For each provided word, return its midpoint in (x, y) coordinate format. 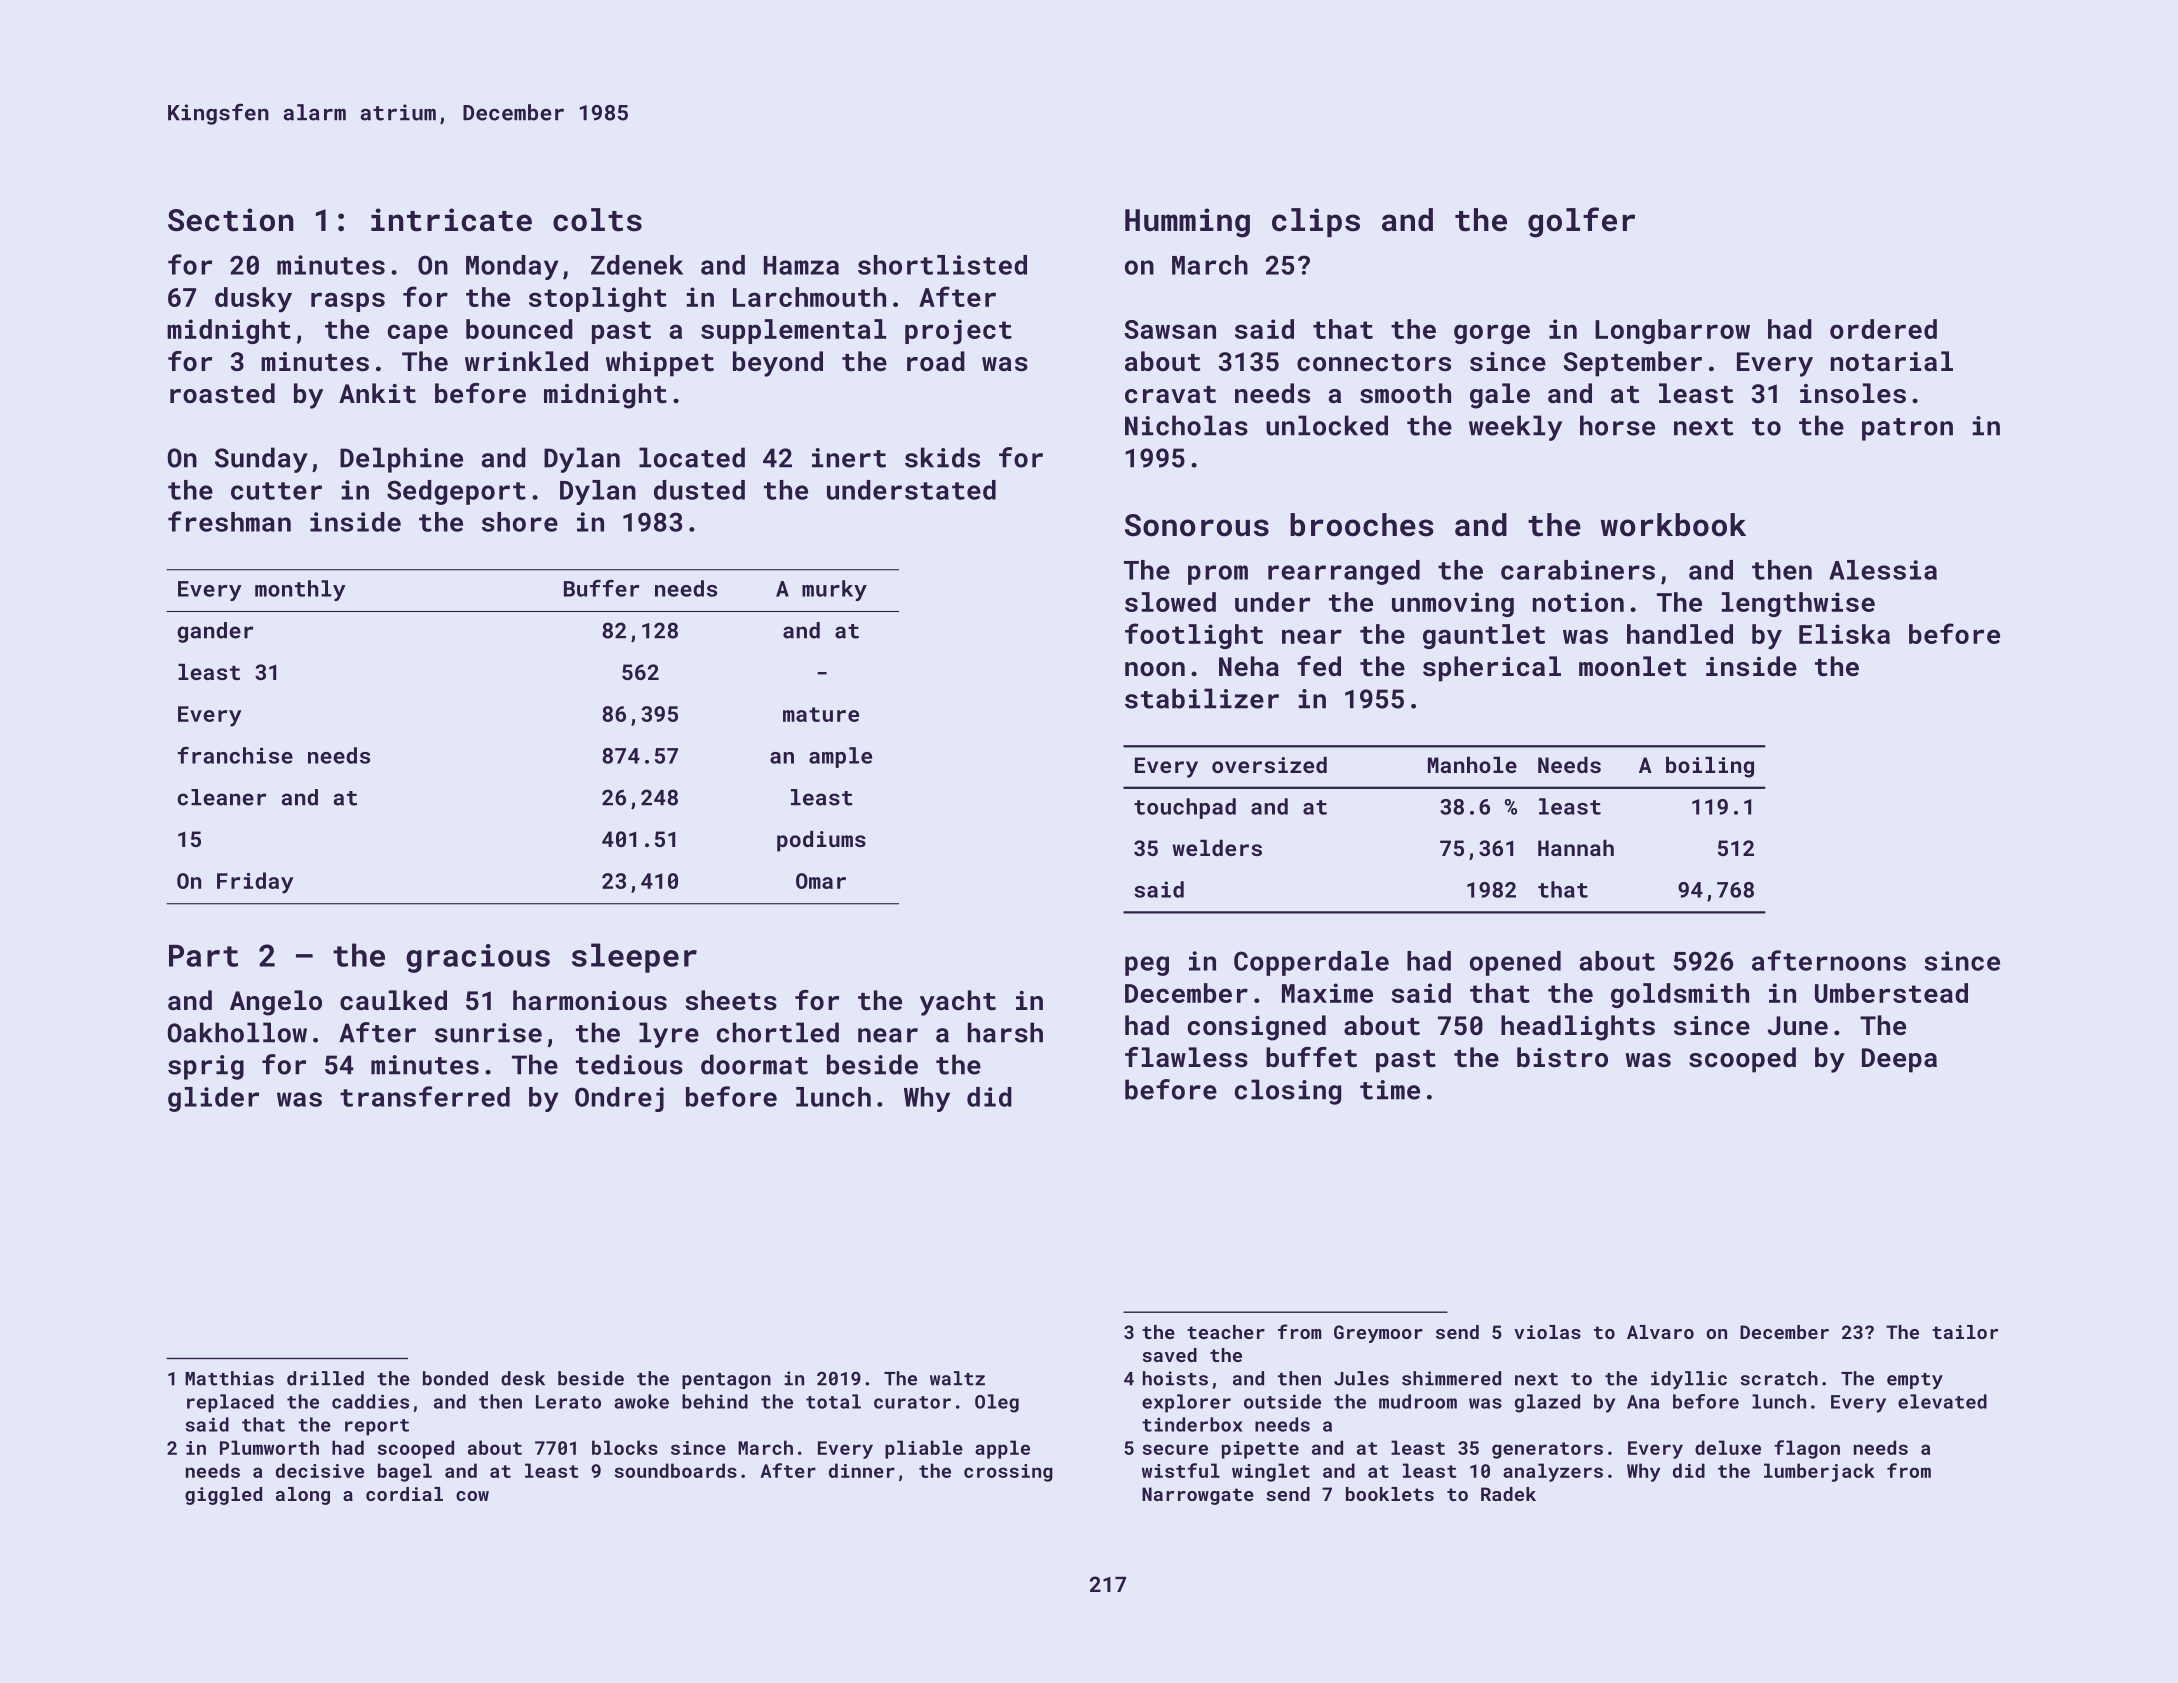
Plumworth (269, 1447)
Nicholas (1186, 425)
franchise (235, 755)
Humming (1187, 223)
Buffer (602, 588)
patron (1907, 429)
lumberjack (1819, 1472)
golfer (1581, 222)
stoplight (598, 299)
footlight (1194, 636)
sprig (206, 1067)
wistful (1181, 1470)
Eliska (1844, 634)
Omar (821, 881)
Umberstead (1891, 993)
